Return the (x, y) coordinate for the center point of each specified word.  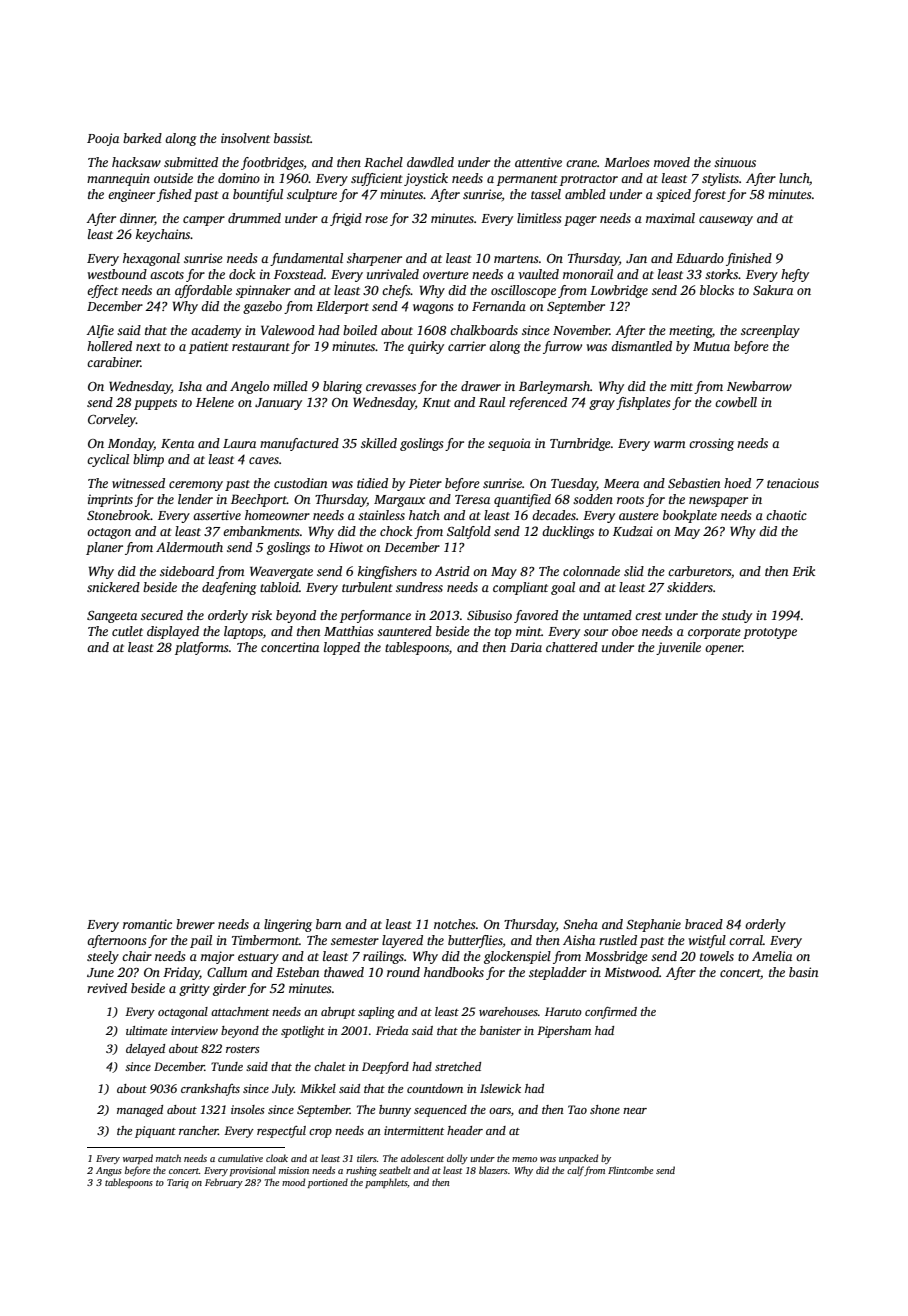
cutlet (127, 631)
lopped (342, 648)
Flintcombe (630, 1170)
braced (704, 924)
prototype (770, 633)
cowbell (736, 402)
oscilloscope (523, 291)
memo (524, 1159)
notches (454, 924)
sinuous (735, 162)
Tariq (178, 1183)
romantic (147, 924)
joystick (426, 179)
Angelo (249, 387)
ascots (167, 275)
